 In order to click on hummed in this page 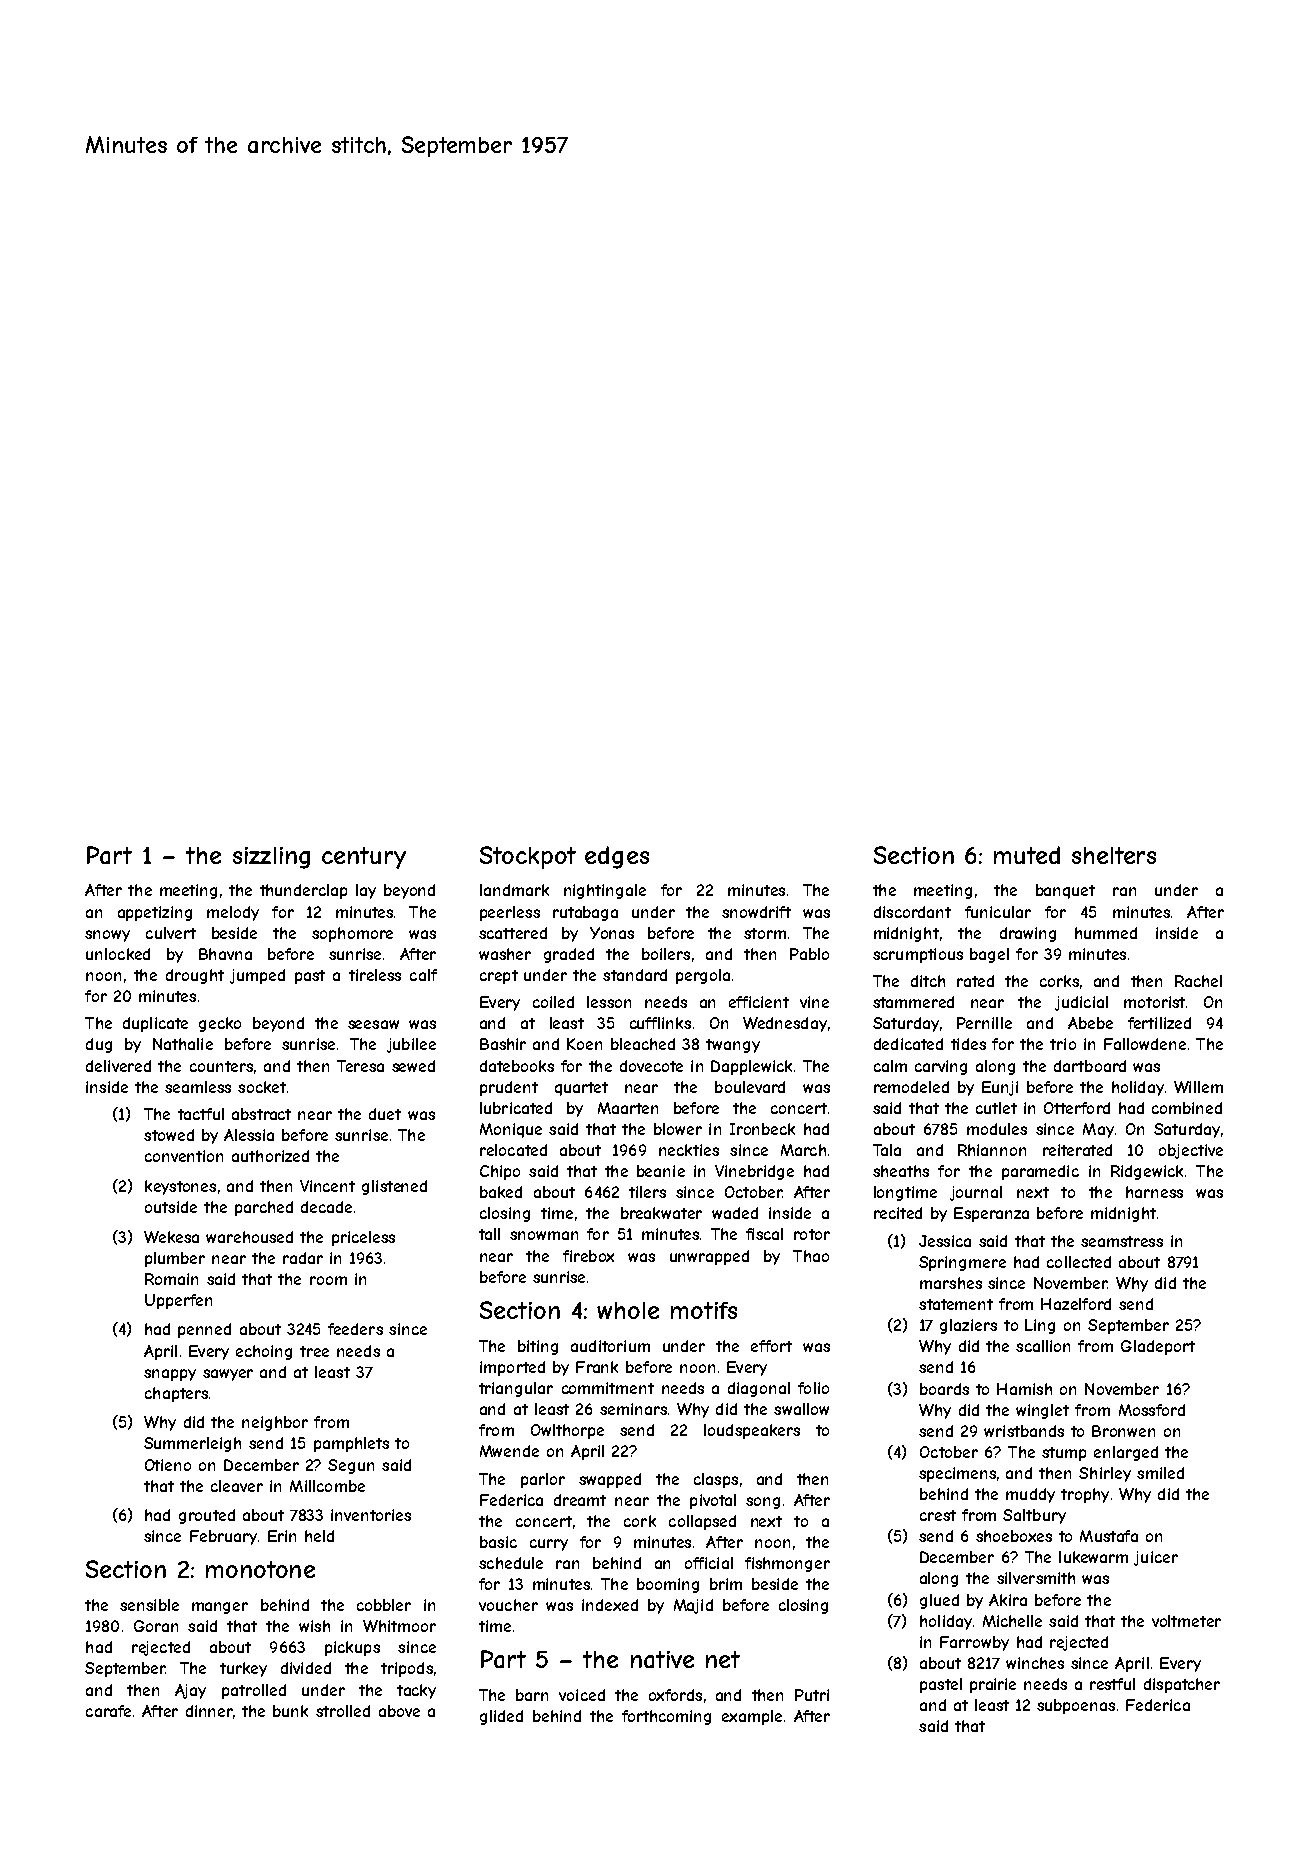, I will do `click(1106, 933)`.
